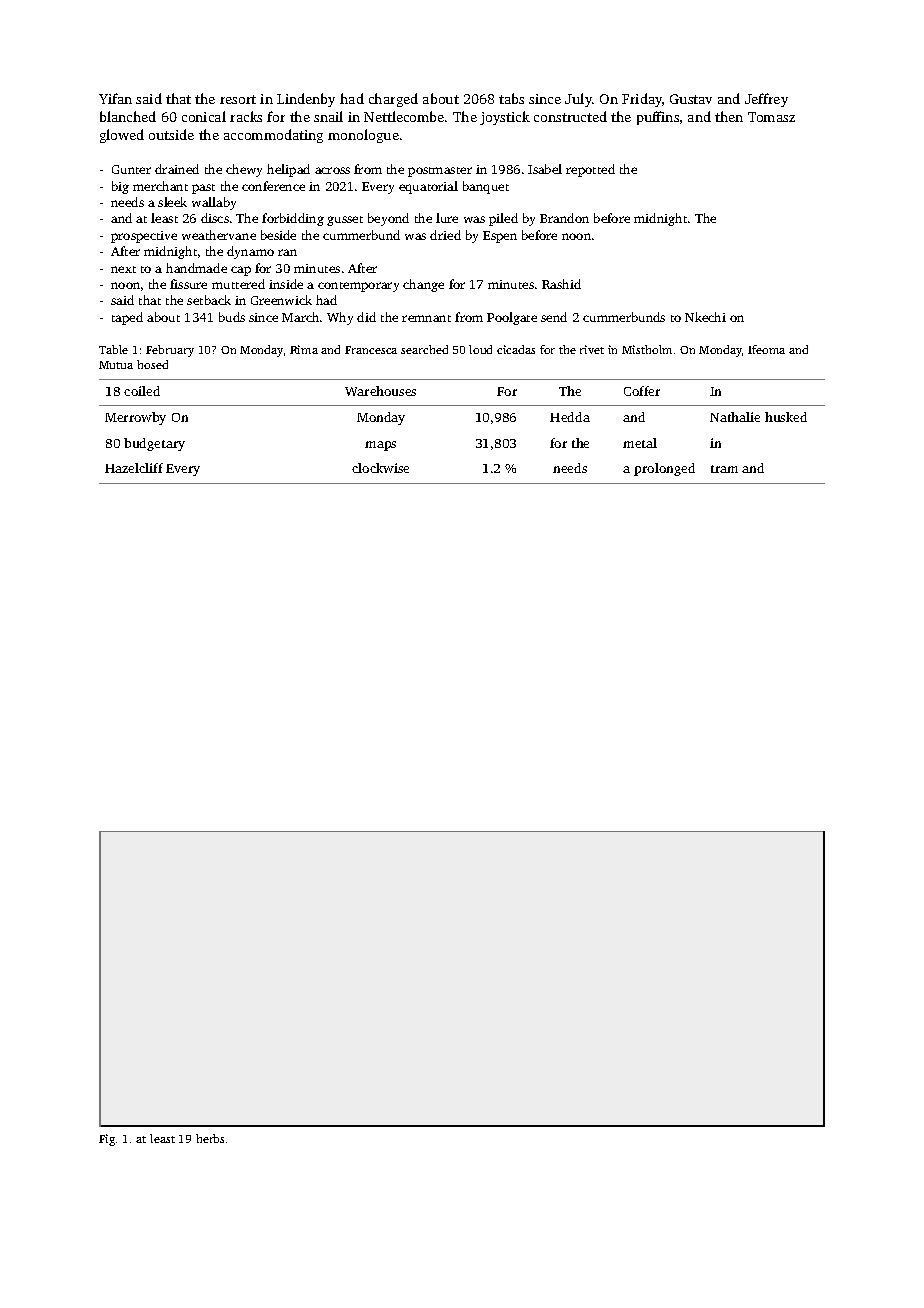 The height and width of the image is (1308, 924). What do you see at coordinates (664, 469) in the image?
I see `prolonged` at bounding box center [664, 469].
